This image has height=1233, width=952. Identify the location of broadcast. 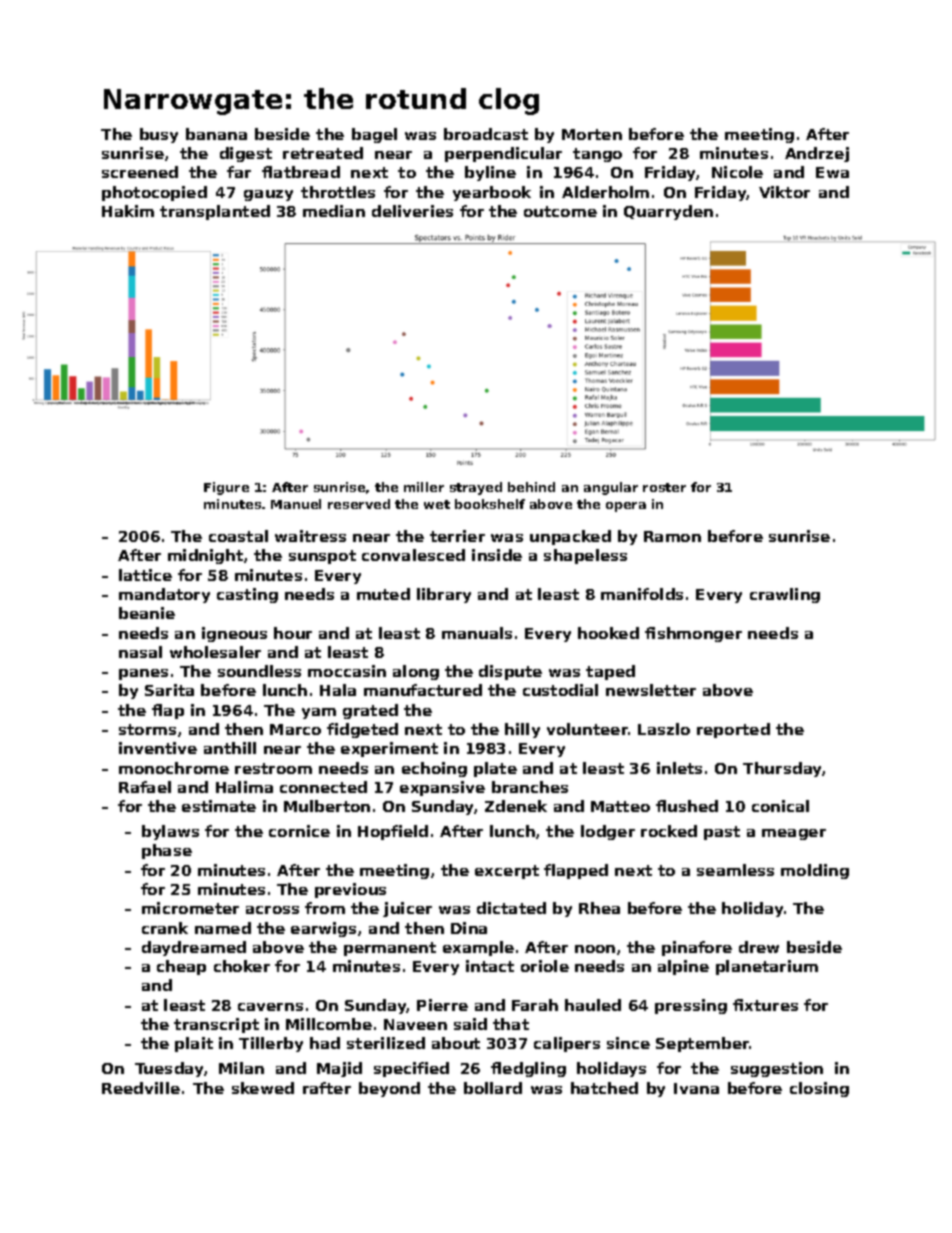
(486, 134).
